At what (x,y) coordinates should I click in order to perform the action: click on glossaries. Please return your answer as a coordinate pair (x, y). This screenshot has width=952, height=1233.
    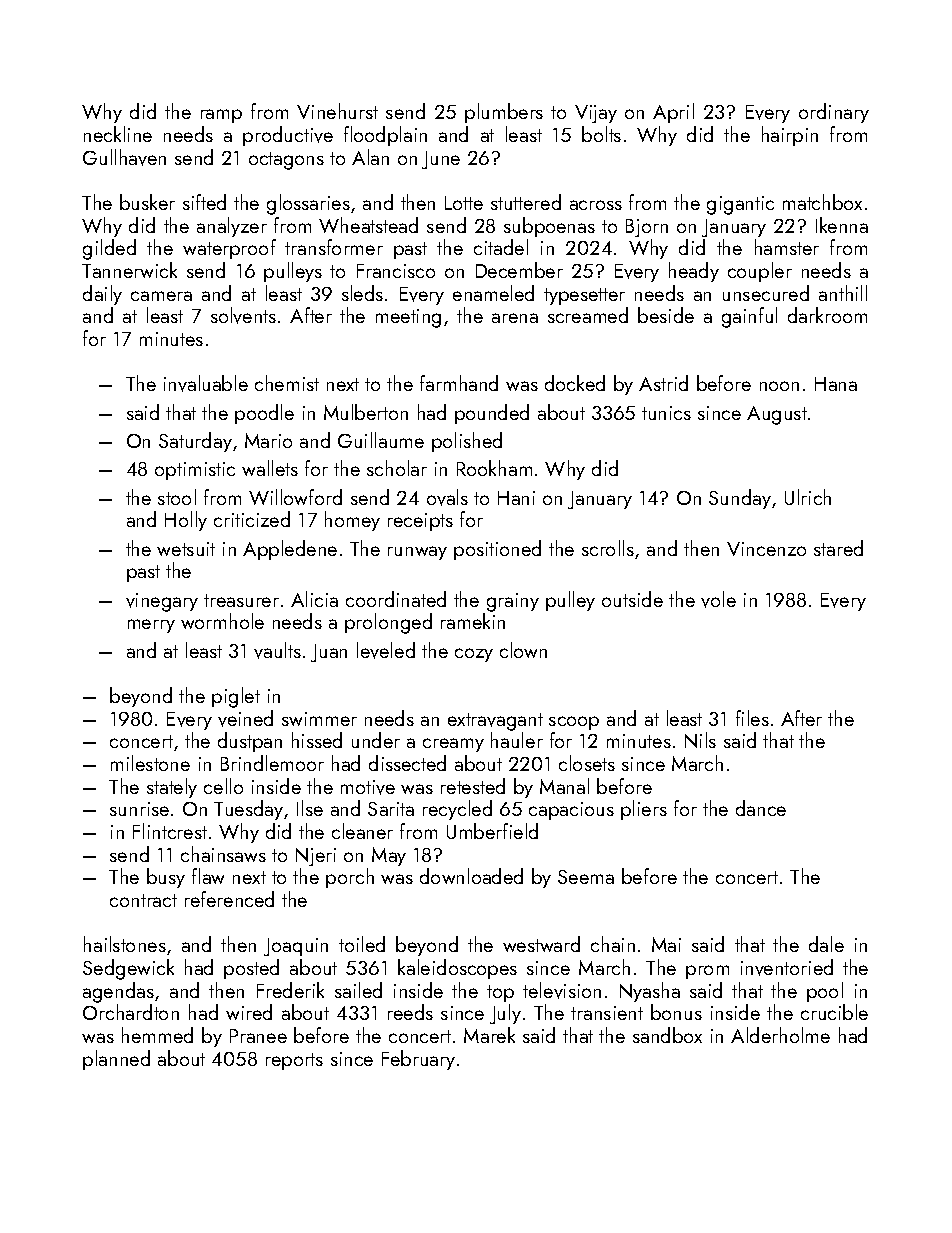
    Looking at the image, I should click on (308, 204).
